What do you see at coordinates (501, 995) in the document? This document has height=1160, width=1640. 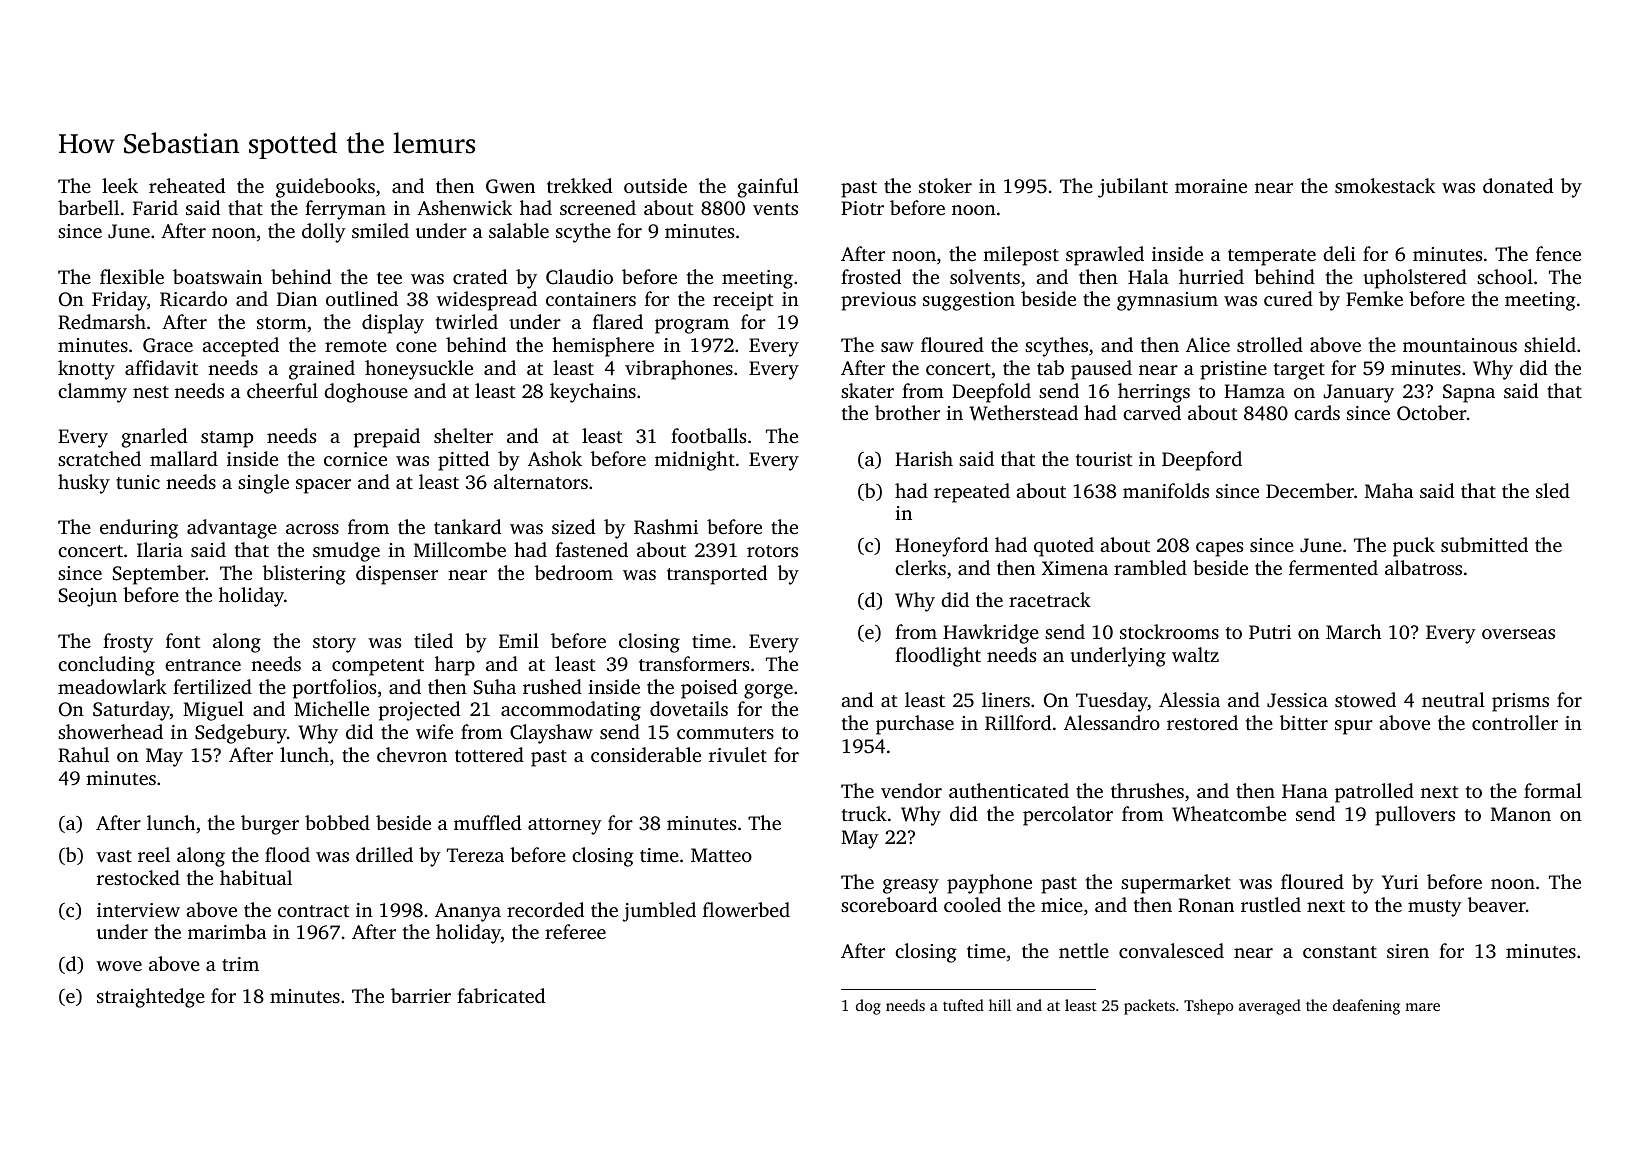 I see `fabricated` at bounding box center [501, 995].
